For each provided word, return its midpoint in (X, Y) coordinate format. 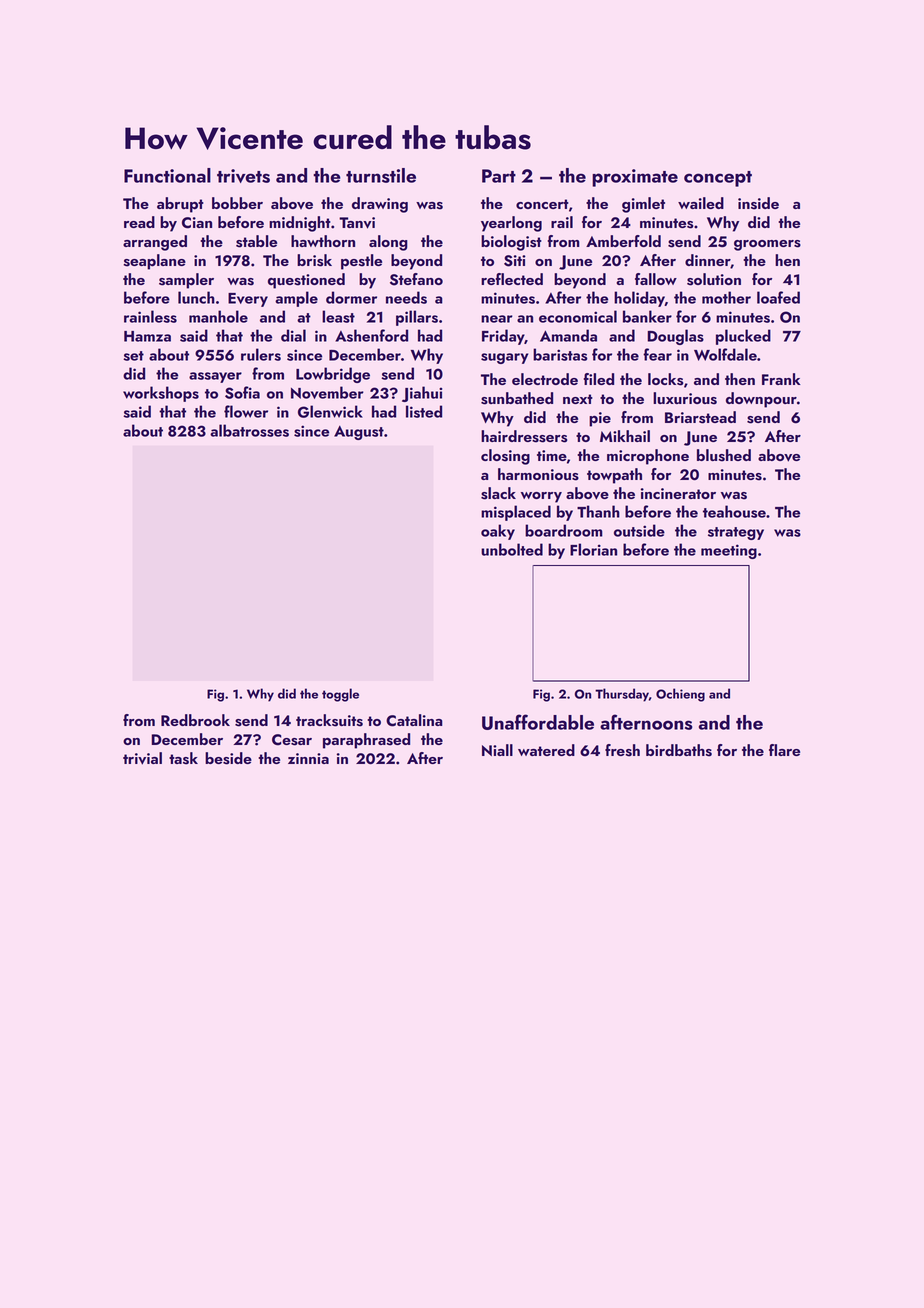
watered (546, 750)
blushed (724, 455)
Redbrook (195, 720)
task (183, 758)
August (359, 433)
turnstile (381, 175)
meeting (729, 551)
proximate (635, 178)
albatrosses (249, 430)
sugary (504, 358)
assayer (215, 377)
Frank (781, 379)
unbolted (512, 549)
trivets (243, 176)
